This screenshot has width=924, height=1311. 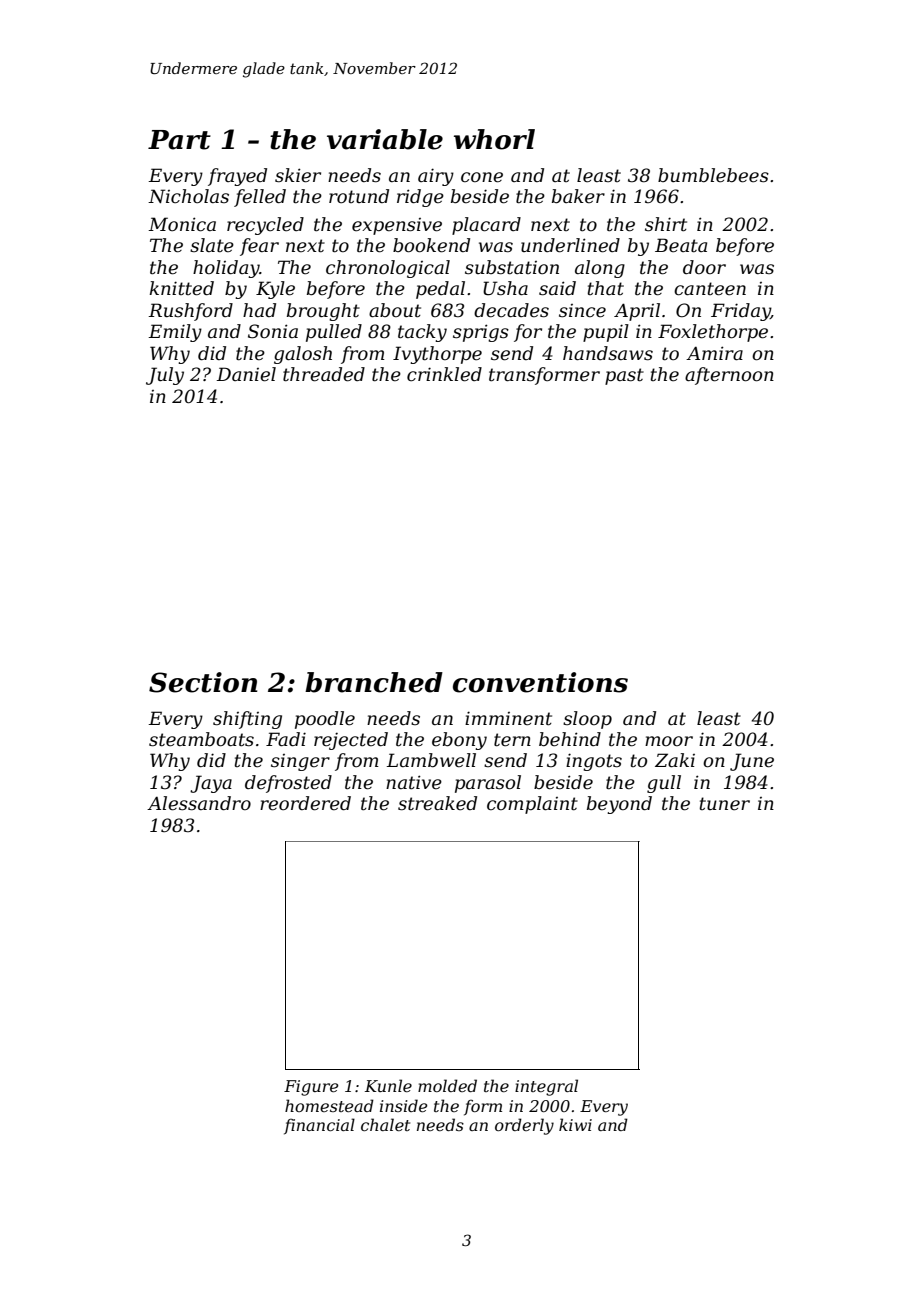 What do you see at coordinates (203, 682) in the screenshot?
I see `Section` at bounding box center [203, 682].
